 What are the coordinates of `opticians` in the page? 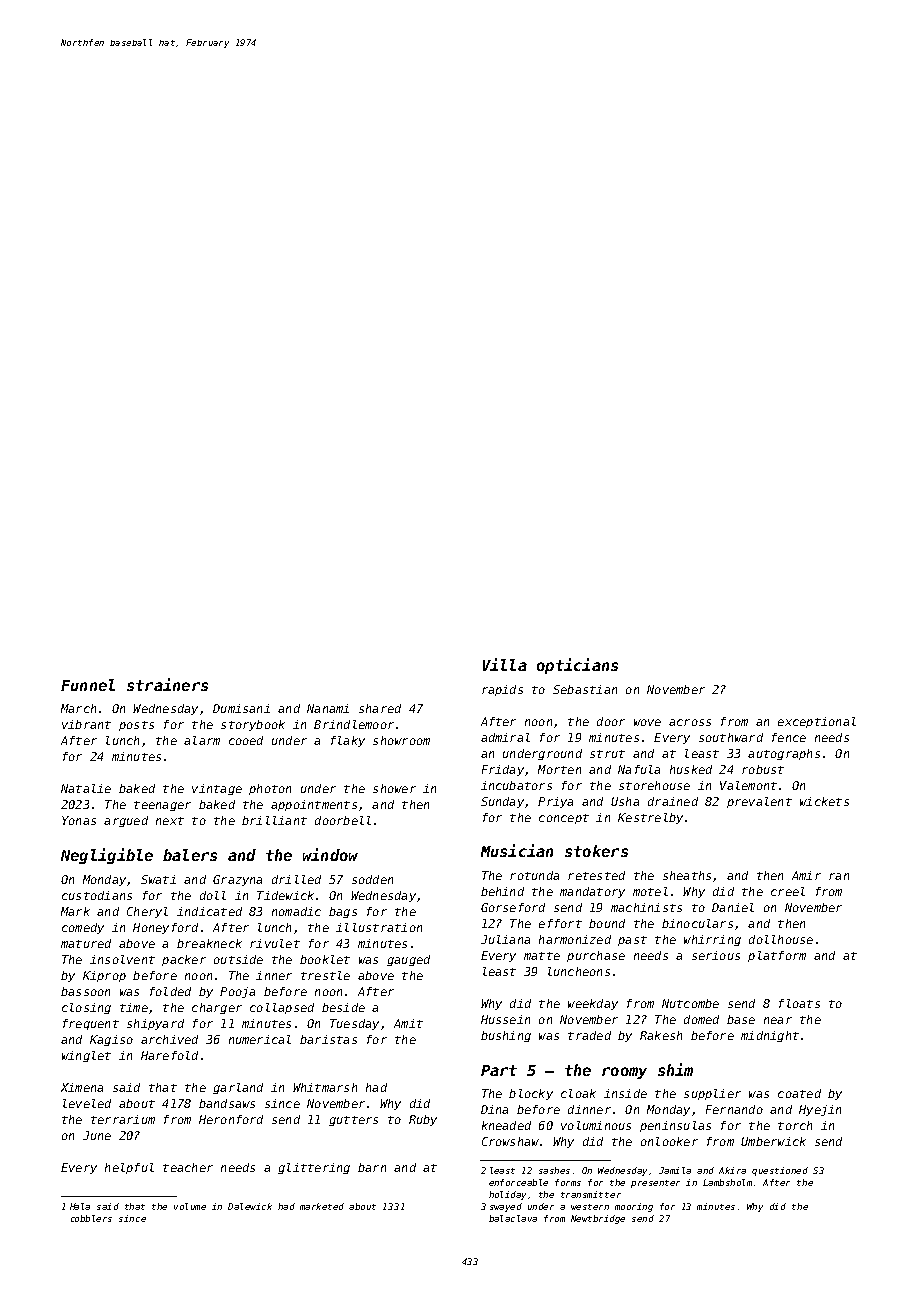 It's located at (577, 666).
